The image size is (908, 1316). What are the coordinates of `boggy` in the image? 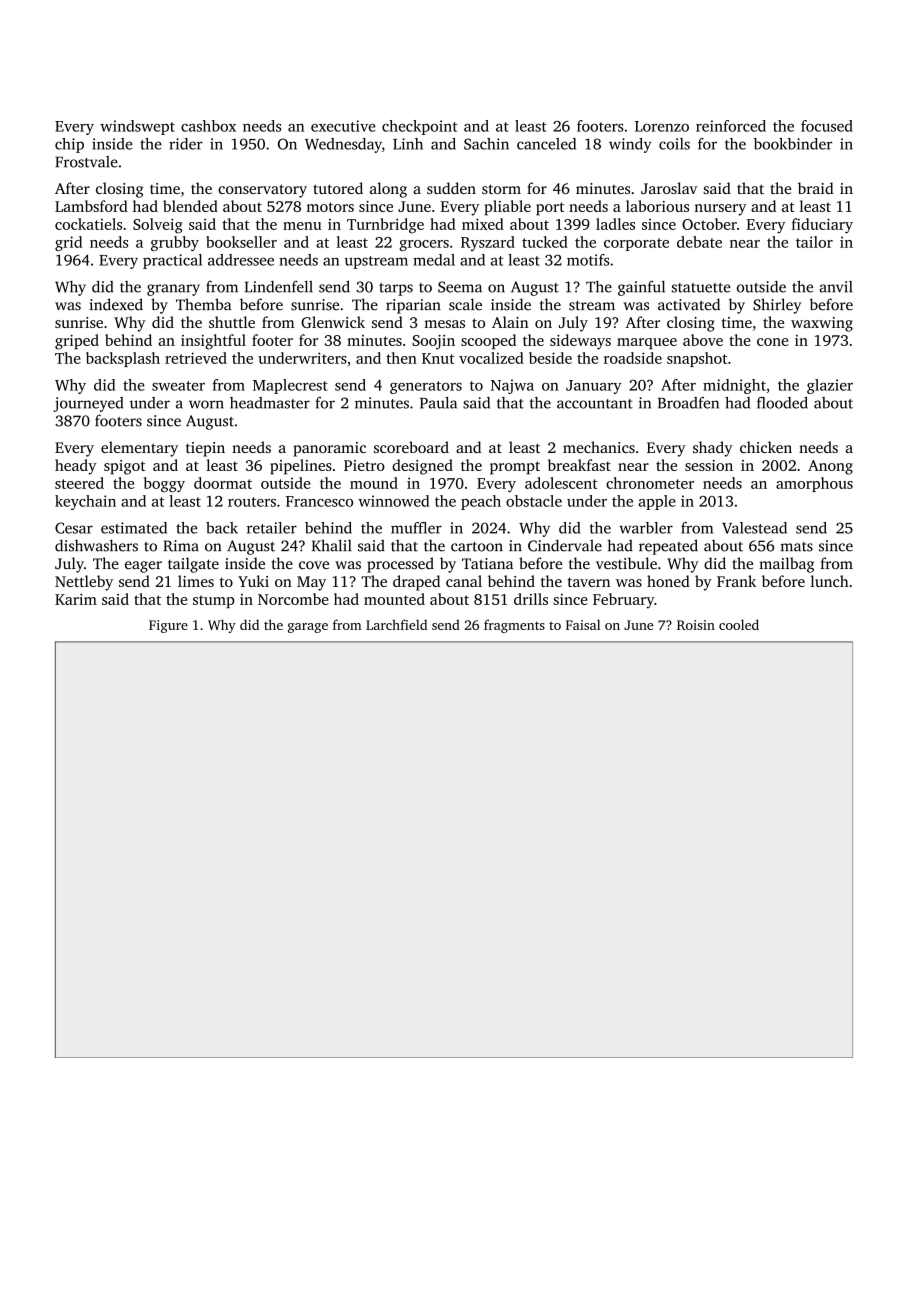 It's located at (164, 485).
